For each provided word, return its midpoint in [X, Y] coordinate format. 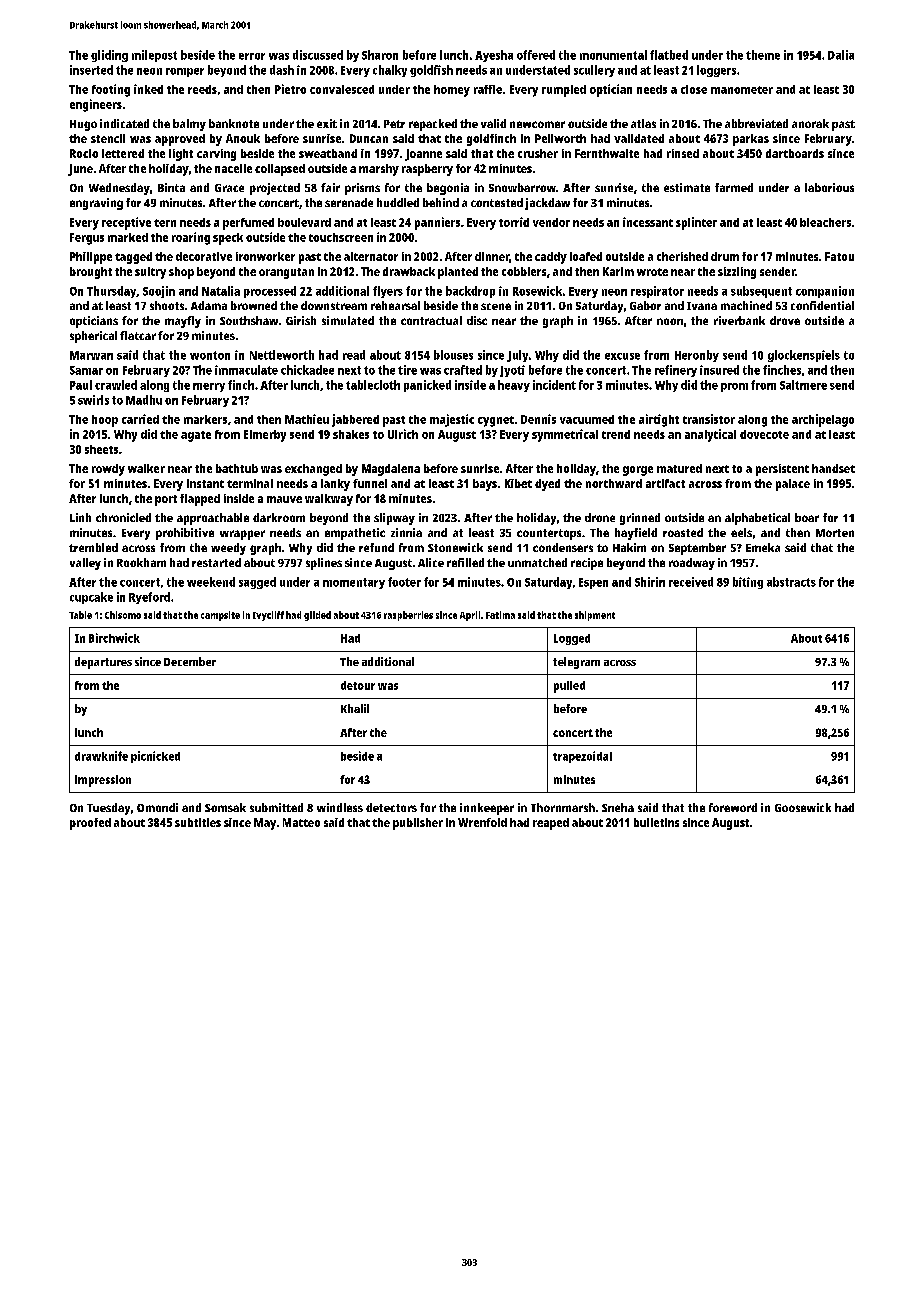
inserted [91, 70]
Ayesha [494, 56]
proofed [90, 824]
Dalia [841, 55]
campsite [220, 616]
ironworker [265, 256]
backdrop [470, 292]
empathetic [355, 534]
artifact [665, 483]
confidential [822, 305]
